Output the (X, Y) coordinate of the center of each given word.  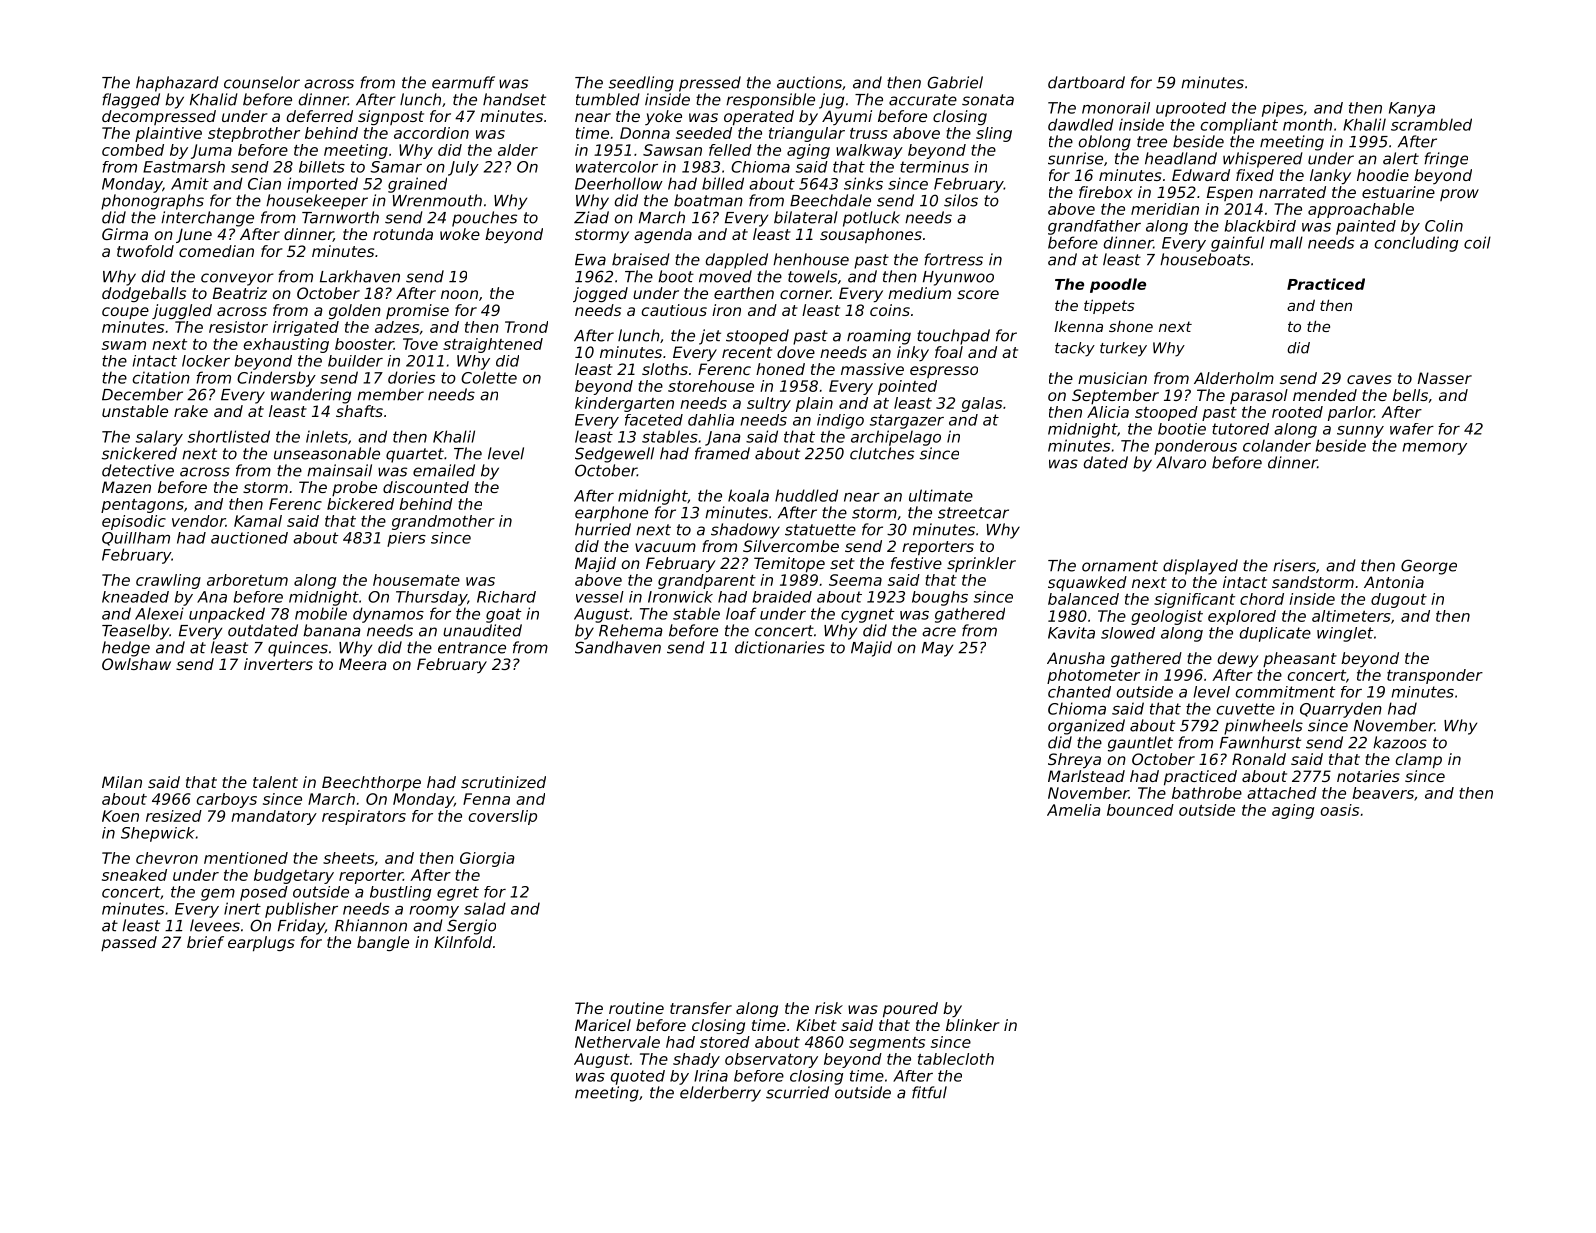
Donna (645, 133)
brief (205, 942)
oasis (1339, 810)
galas (982, 404)
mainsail (339, 470)
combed (133, 150)
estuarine (1398, 192)
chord (1262, 599)
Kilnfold (463, 942)
